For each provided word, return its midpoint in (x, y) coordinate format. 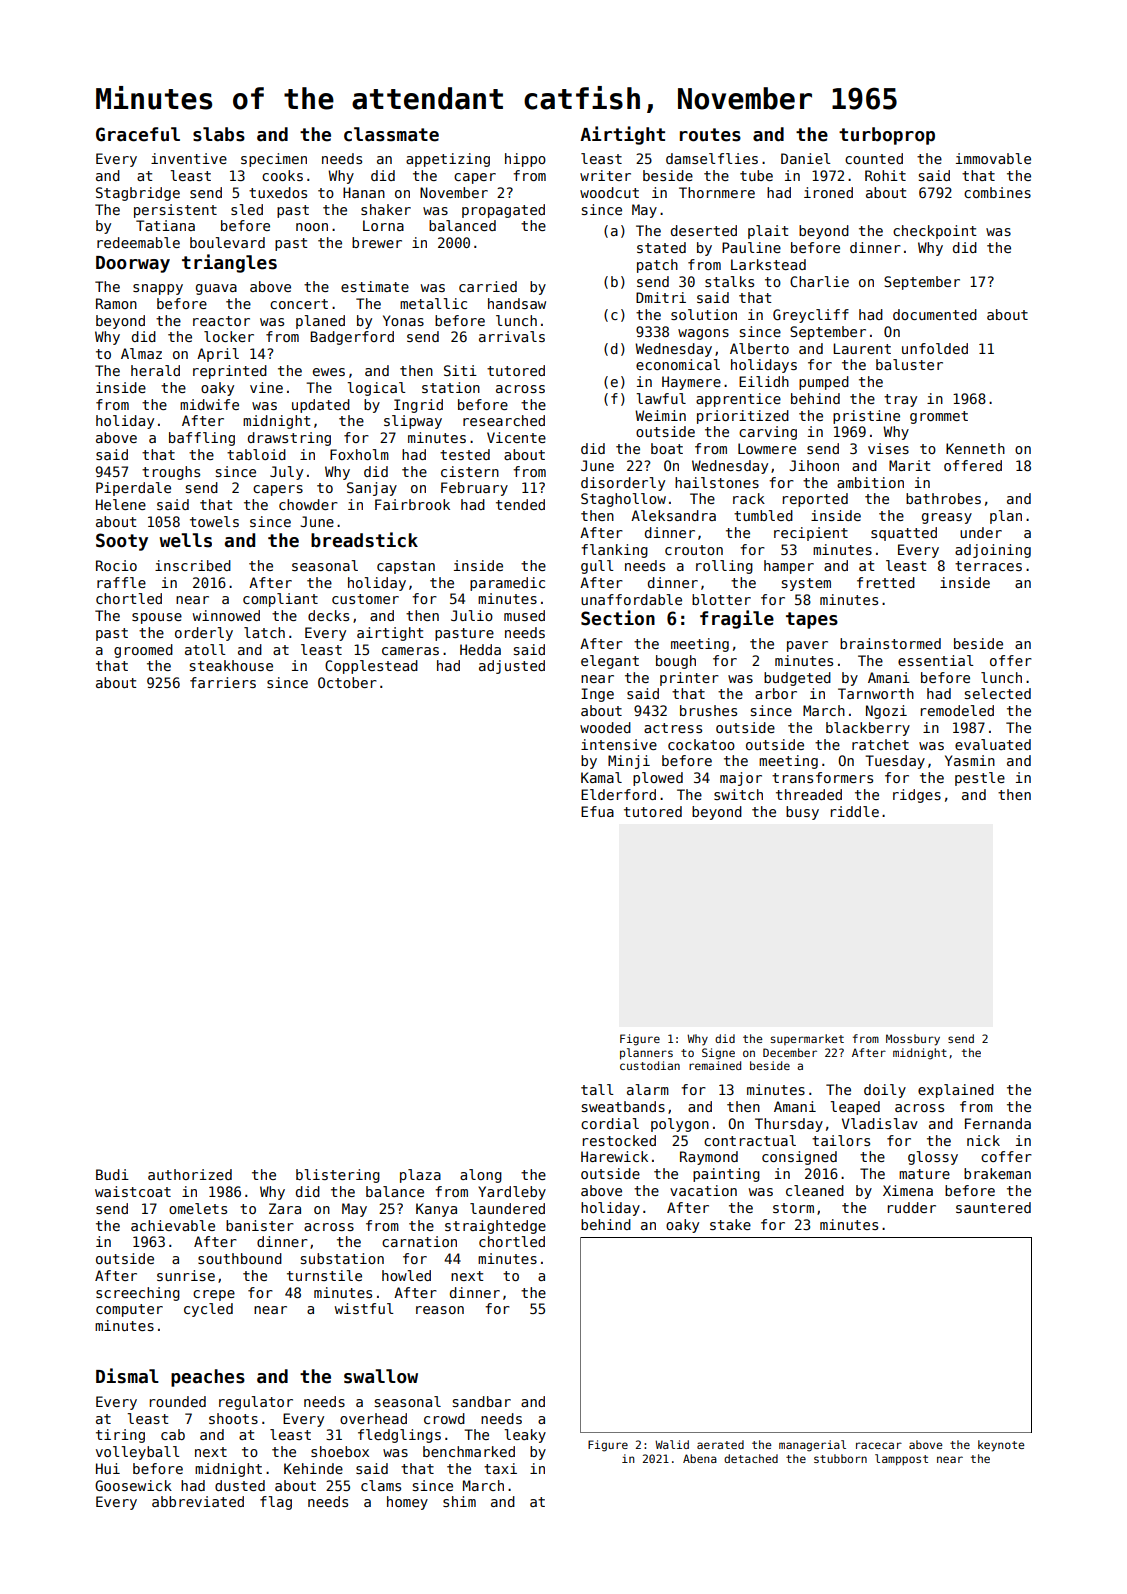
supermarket (807, 1039)
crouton (694, 550)
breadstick (364, 540)
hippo (525, 160)
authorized (190, 1174)
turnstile (324, 1275)
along (481, 1176)
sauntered (993, 1207)
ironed (828, 192)
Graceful (138, 134)
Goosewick (133, 1485)
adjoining (993, 551)
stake (730, 1224)
